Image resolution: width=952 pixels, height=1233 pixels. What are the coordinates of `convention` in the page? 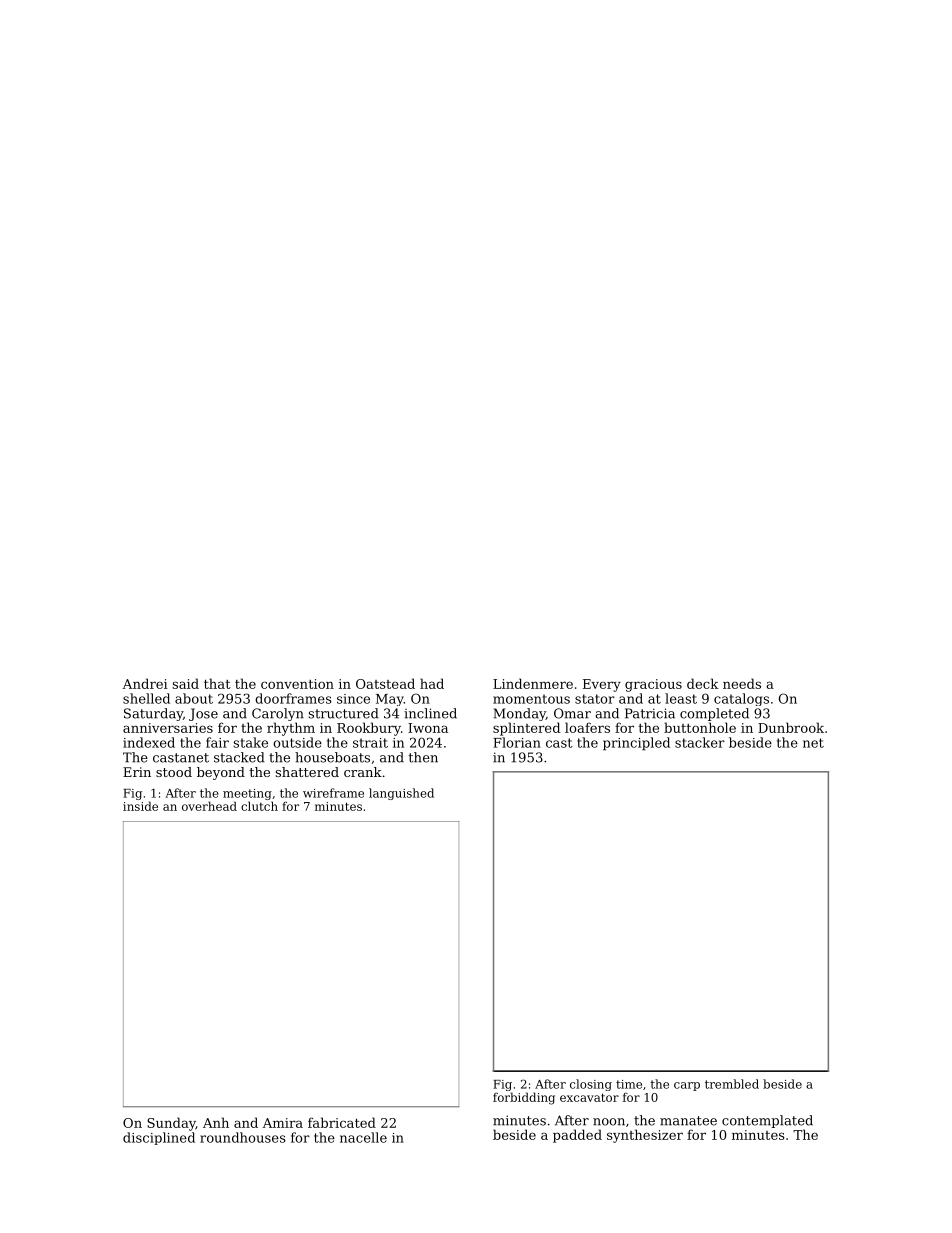 It's located at (297, 684).
